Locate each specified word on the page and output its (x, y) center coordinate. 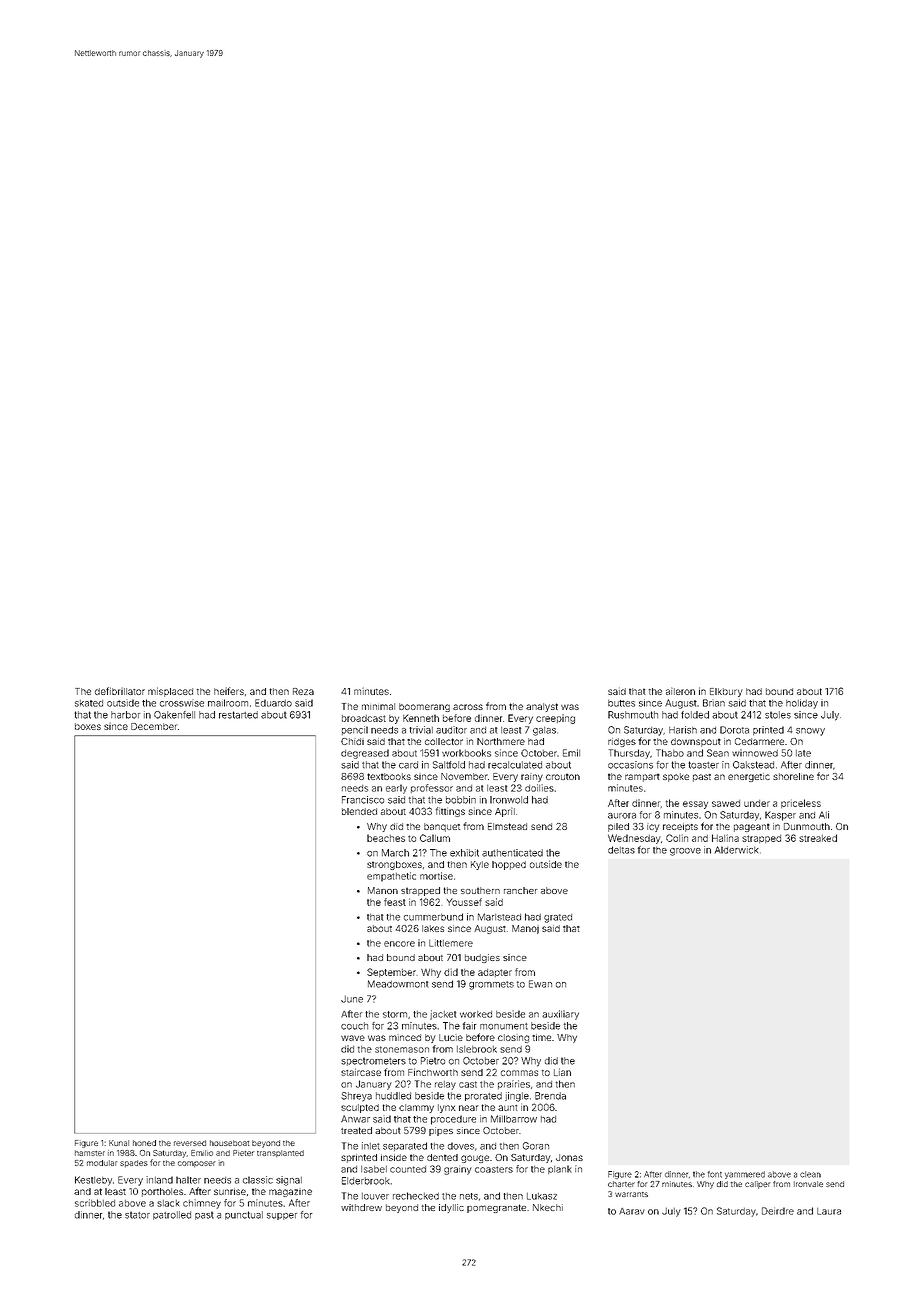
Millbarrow (514, 1119)
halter (188, 1180)
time (541, 1037)
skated (89, 703)
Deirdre (778, 1211)
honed (144, 1143)
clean (810, 1174)
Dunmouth (807, 826)
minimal (378, 706)
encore (399, 944)
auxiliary (560, 1015)
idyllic (451, 1208)
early (396, 789)
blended (359, 811)
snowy (810, 732)
